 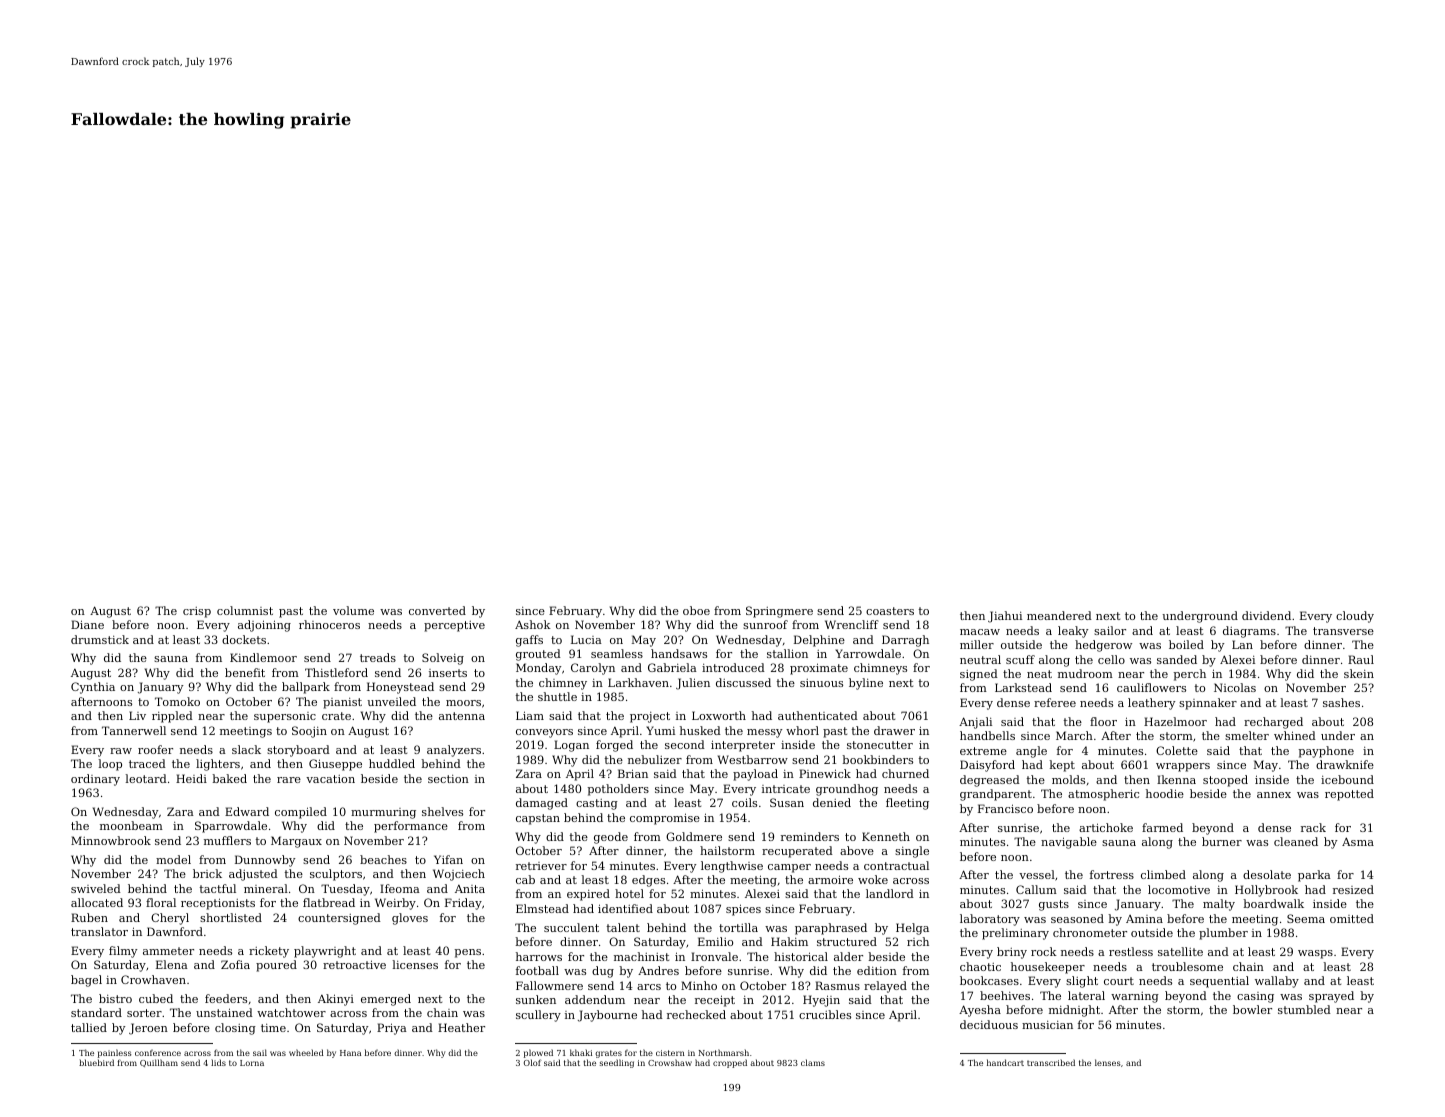 What do you see at coordinates (1273, 723) in the image?
I see `recharged` at bounding box center [1273, 723].
